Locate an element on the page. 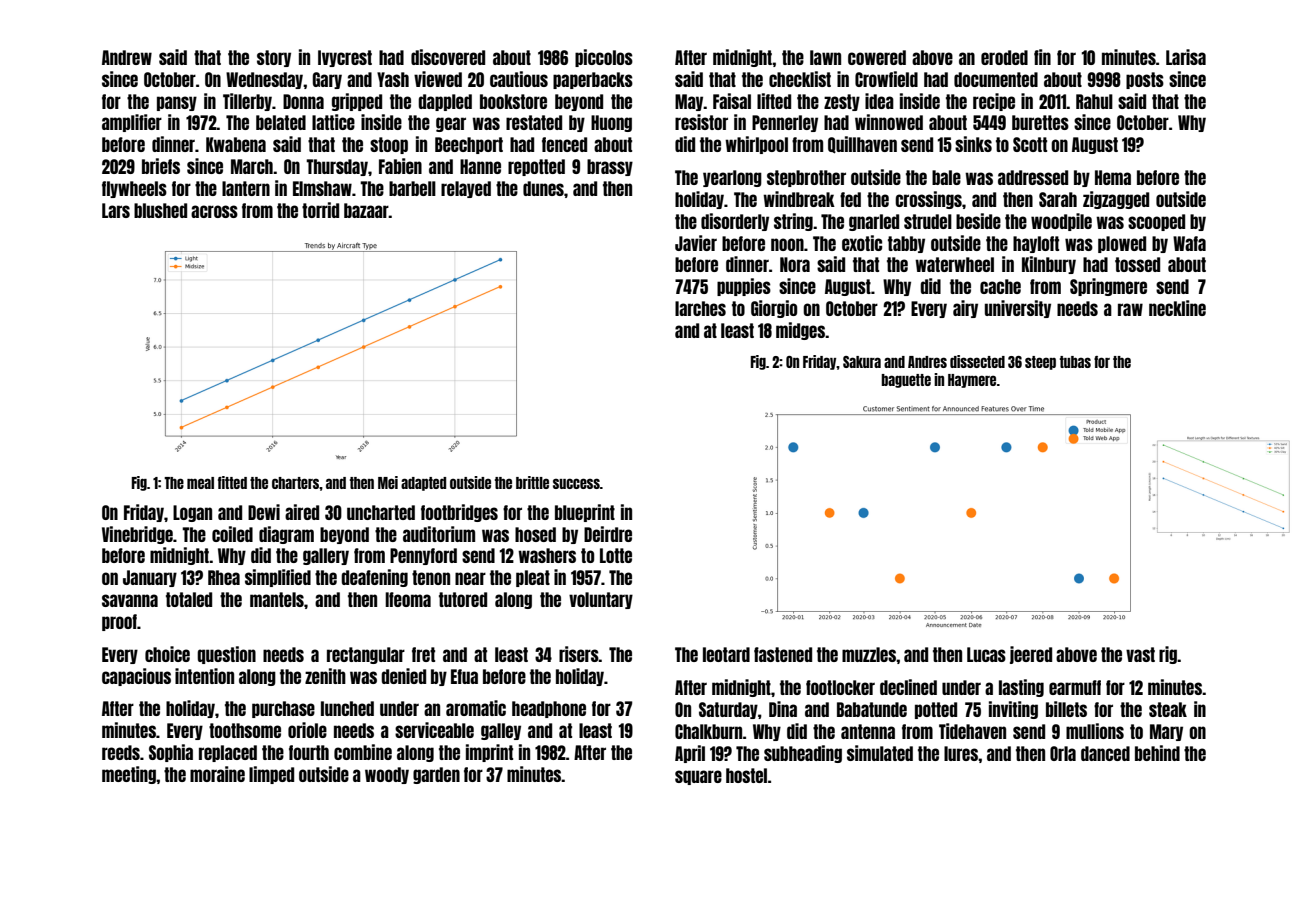 The width and height of the page is (1308, 924). rig is located at coordinates (1168, 655).
